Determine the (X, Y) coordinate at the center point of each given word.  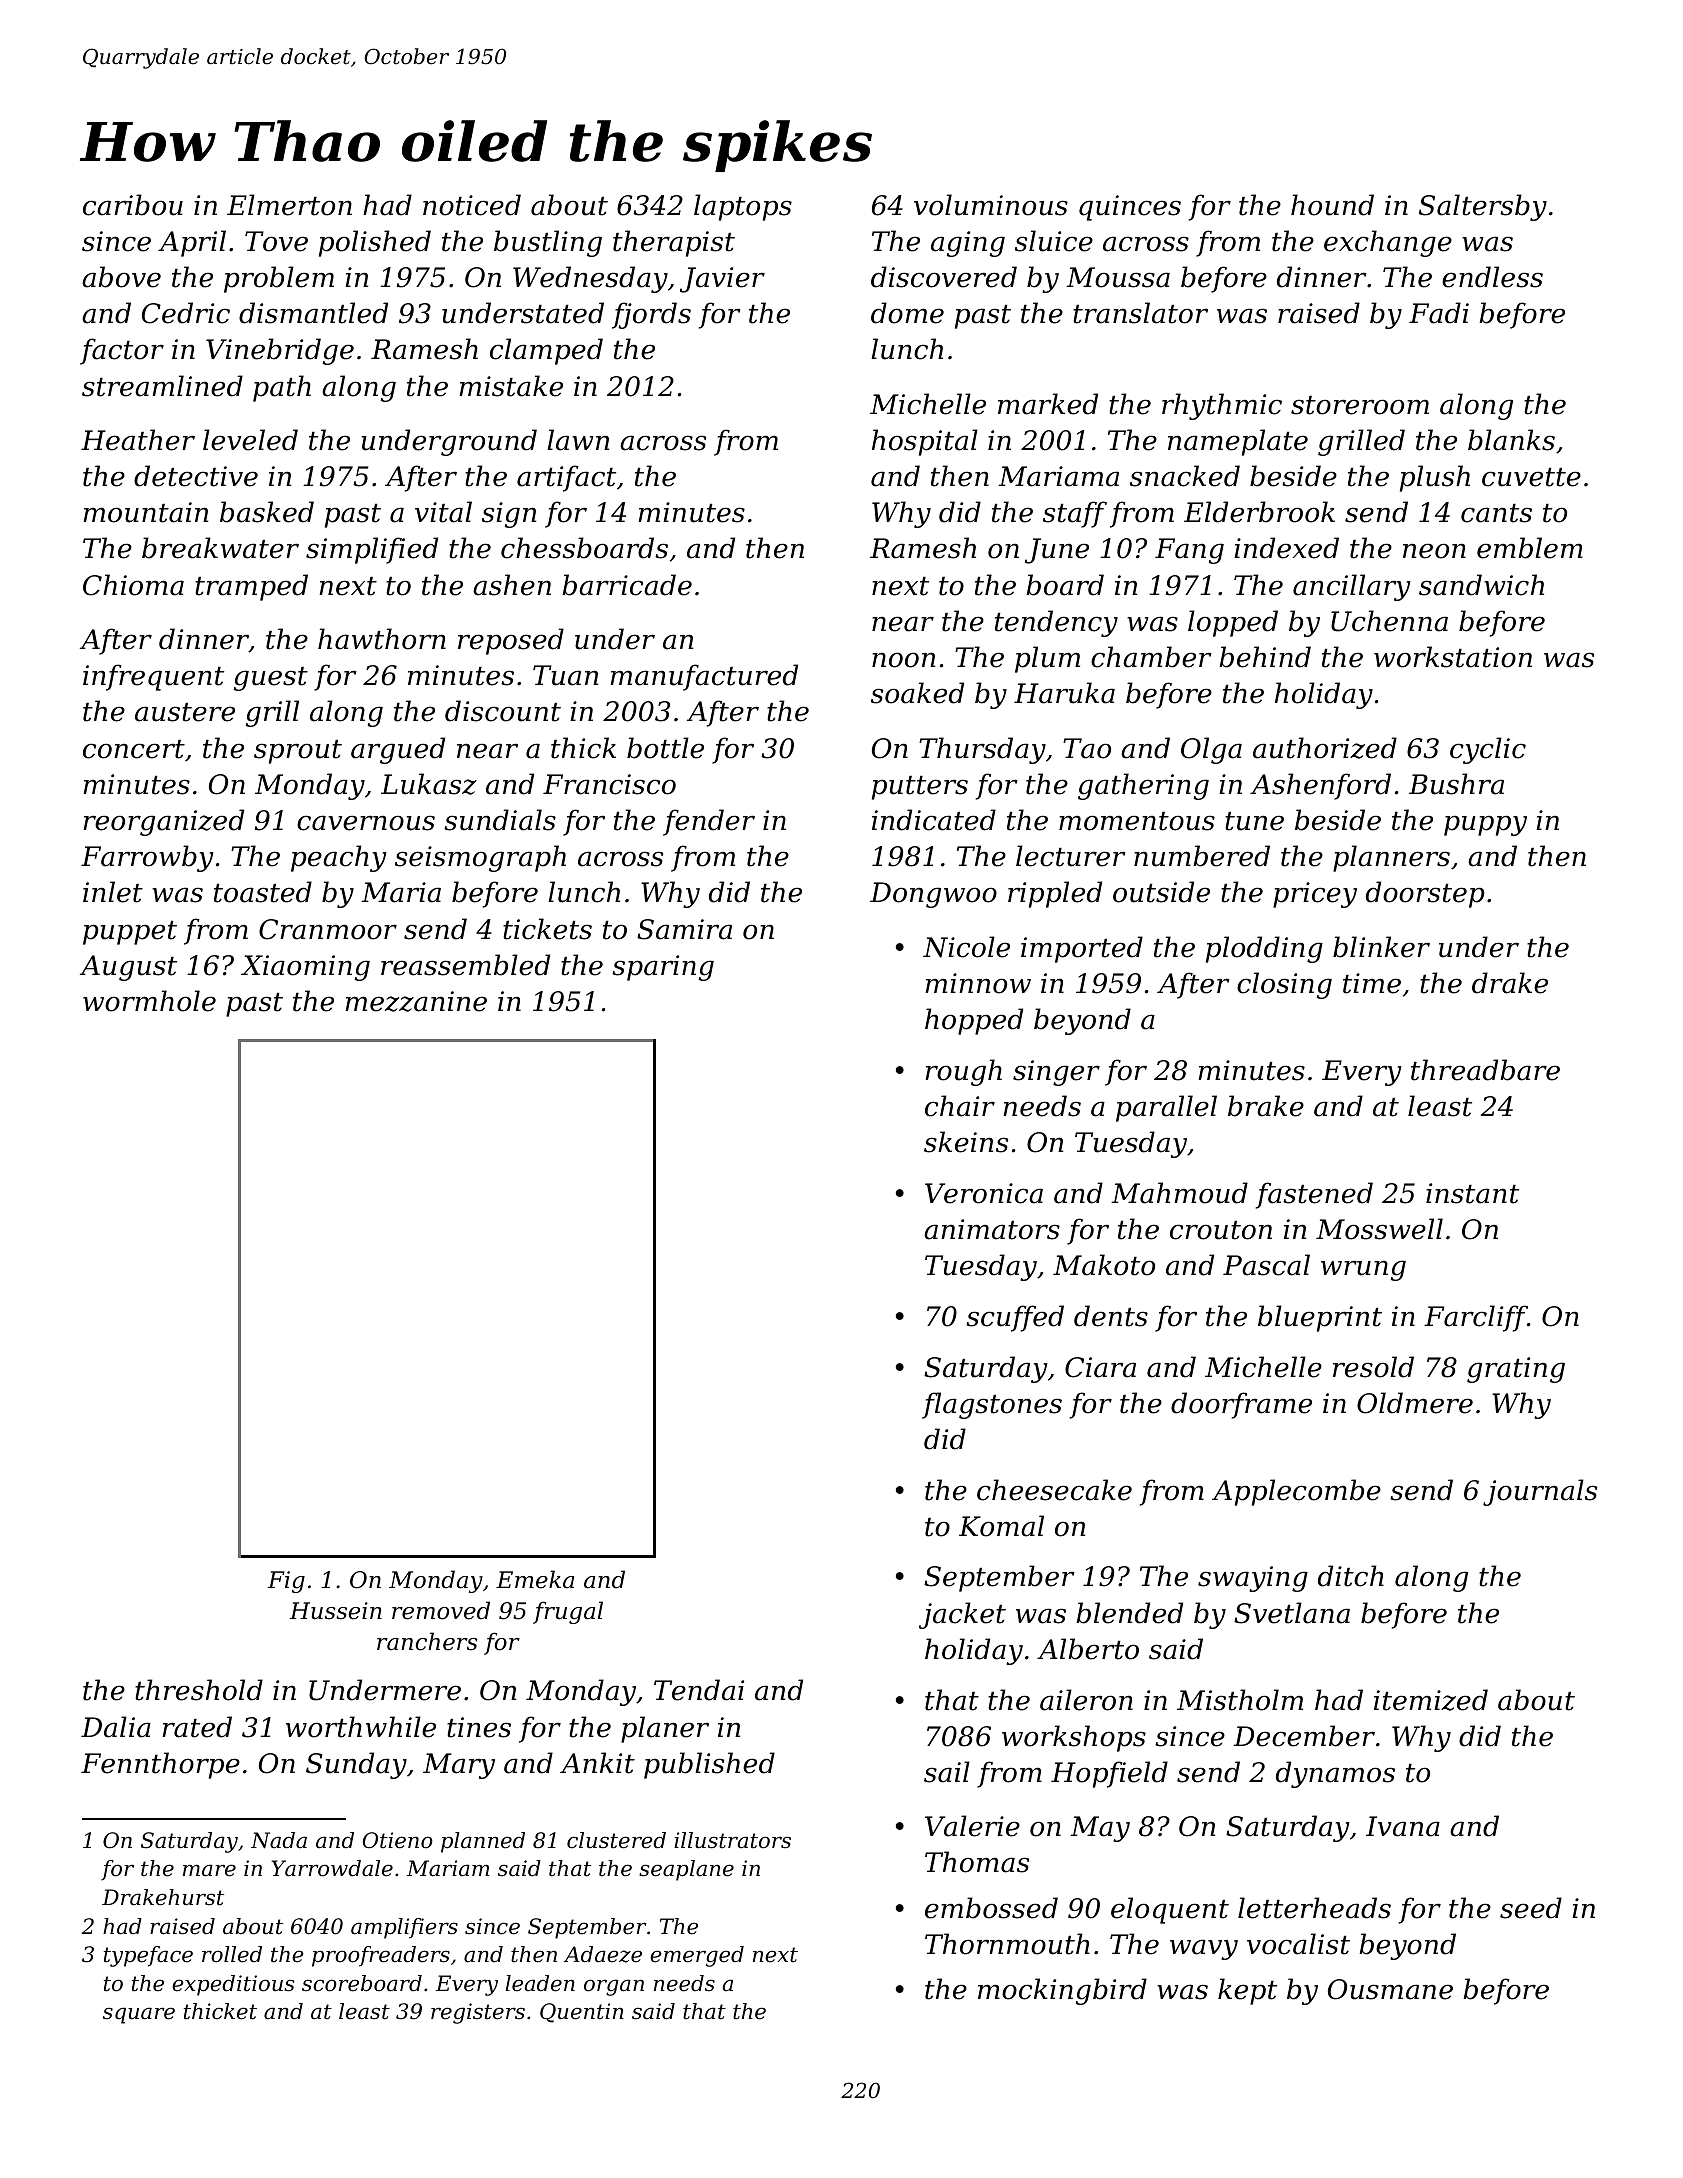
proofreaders (381, 1956)
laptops (743, 207)
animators (992, 1229)
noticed (472, 205)
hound (1332, 205)
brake (1266, 1106)
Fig (286, 1582)
